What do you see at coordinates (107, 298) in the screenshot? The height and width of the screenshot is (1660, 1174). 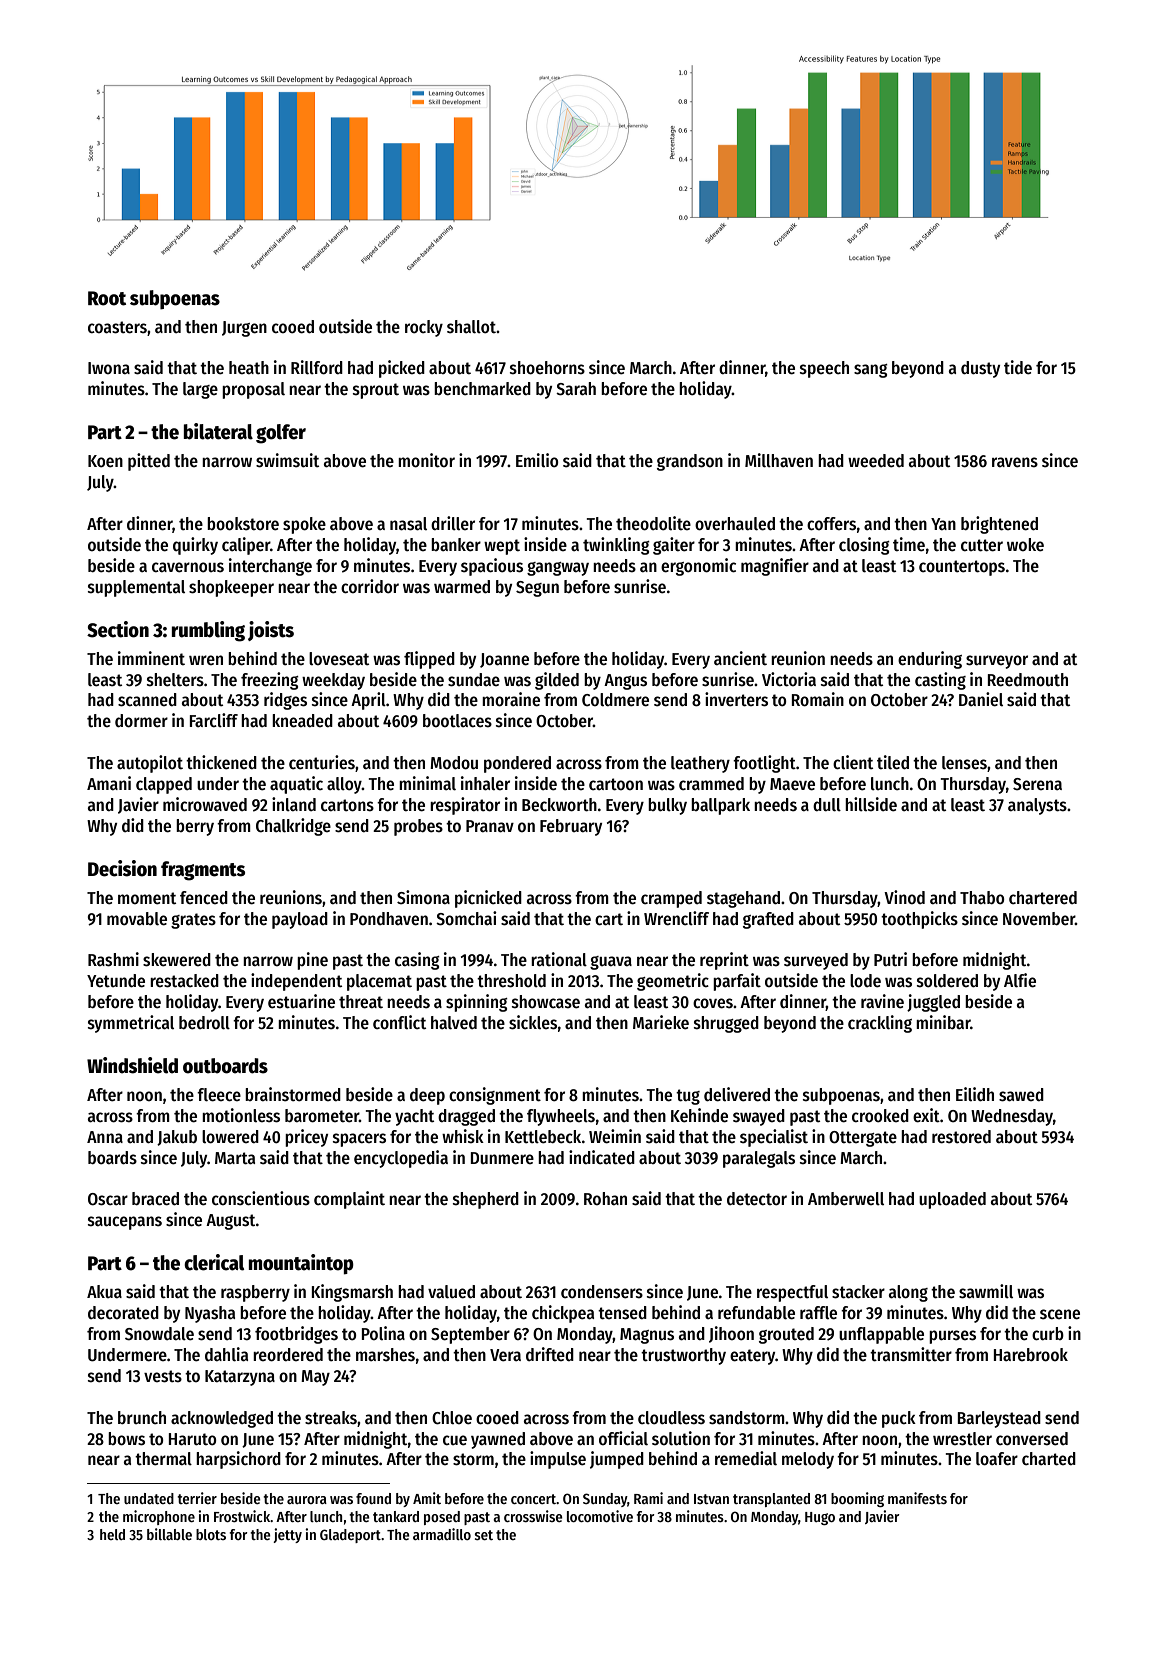 I see `Root` at bounding box center [107, 298].
